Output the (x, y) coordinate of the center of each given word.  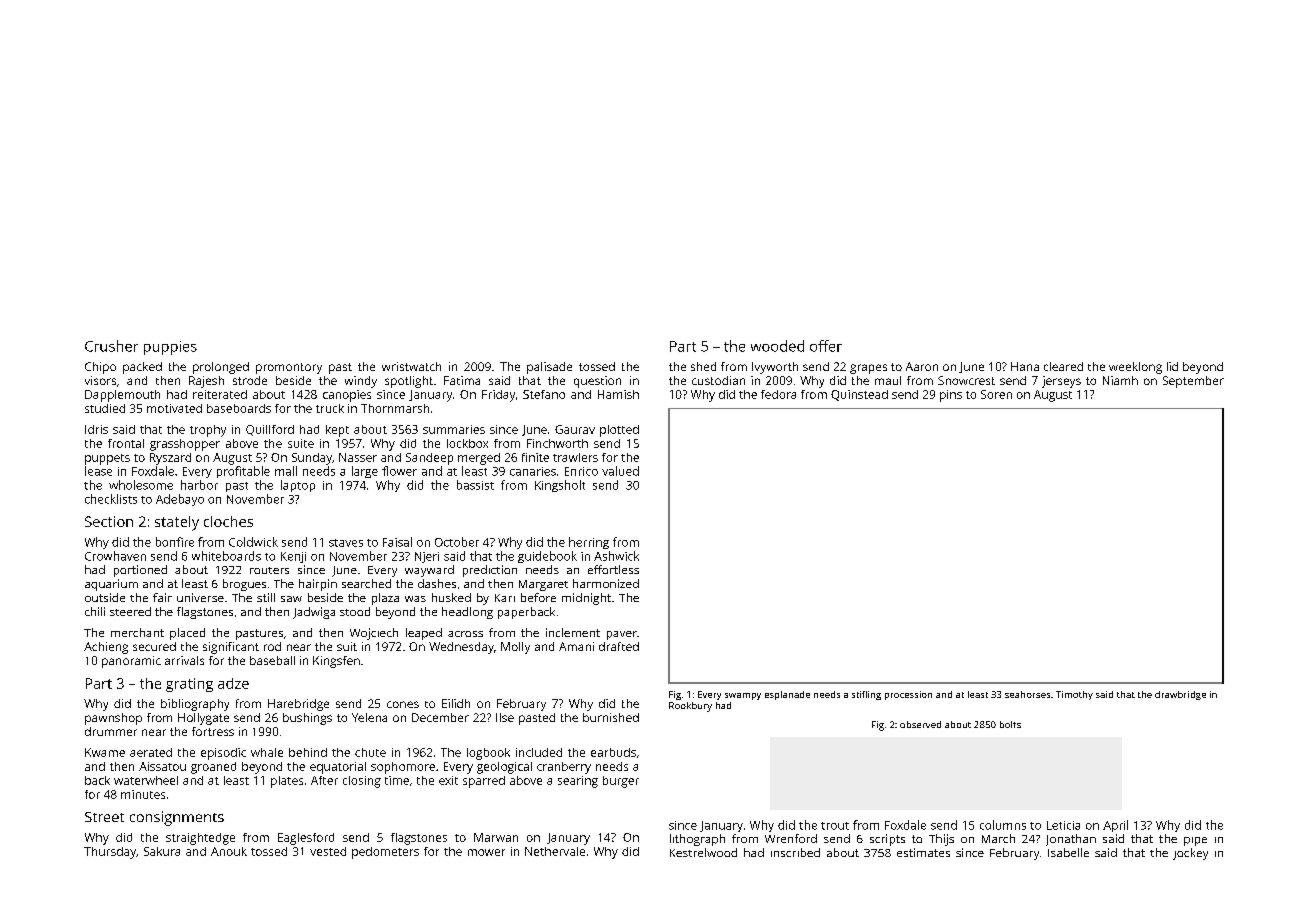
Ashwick (616, 556)
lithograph (697, 840)
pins (951, 396)
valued (620, 471)
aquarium (111, 585)
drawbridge (1180, 695)
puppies (170, 348)
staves (346, 543)
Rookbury (690, 707)
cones (403, 704)
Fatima (462, 380)
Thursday (110, 853)
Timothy (1074, 695)
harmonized (606, 583)
